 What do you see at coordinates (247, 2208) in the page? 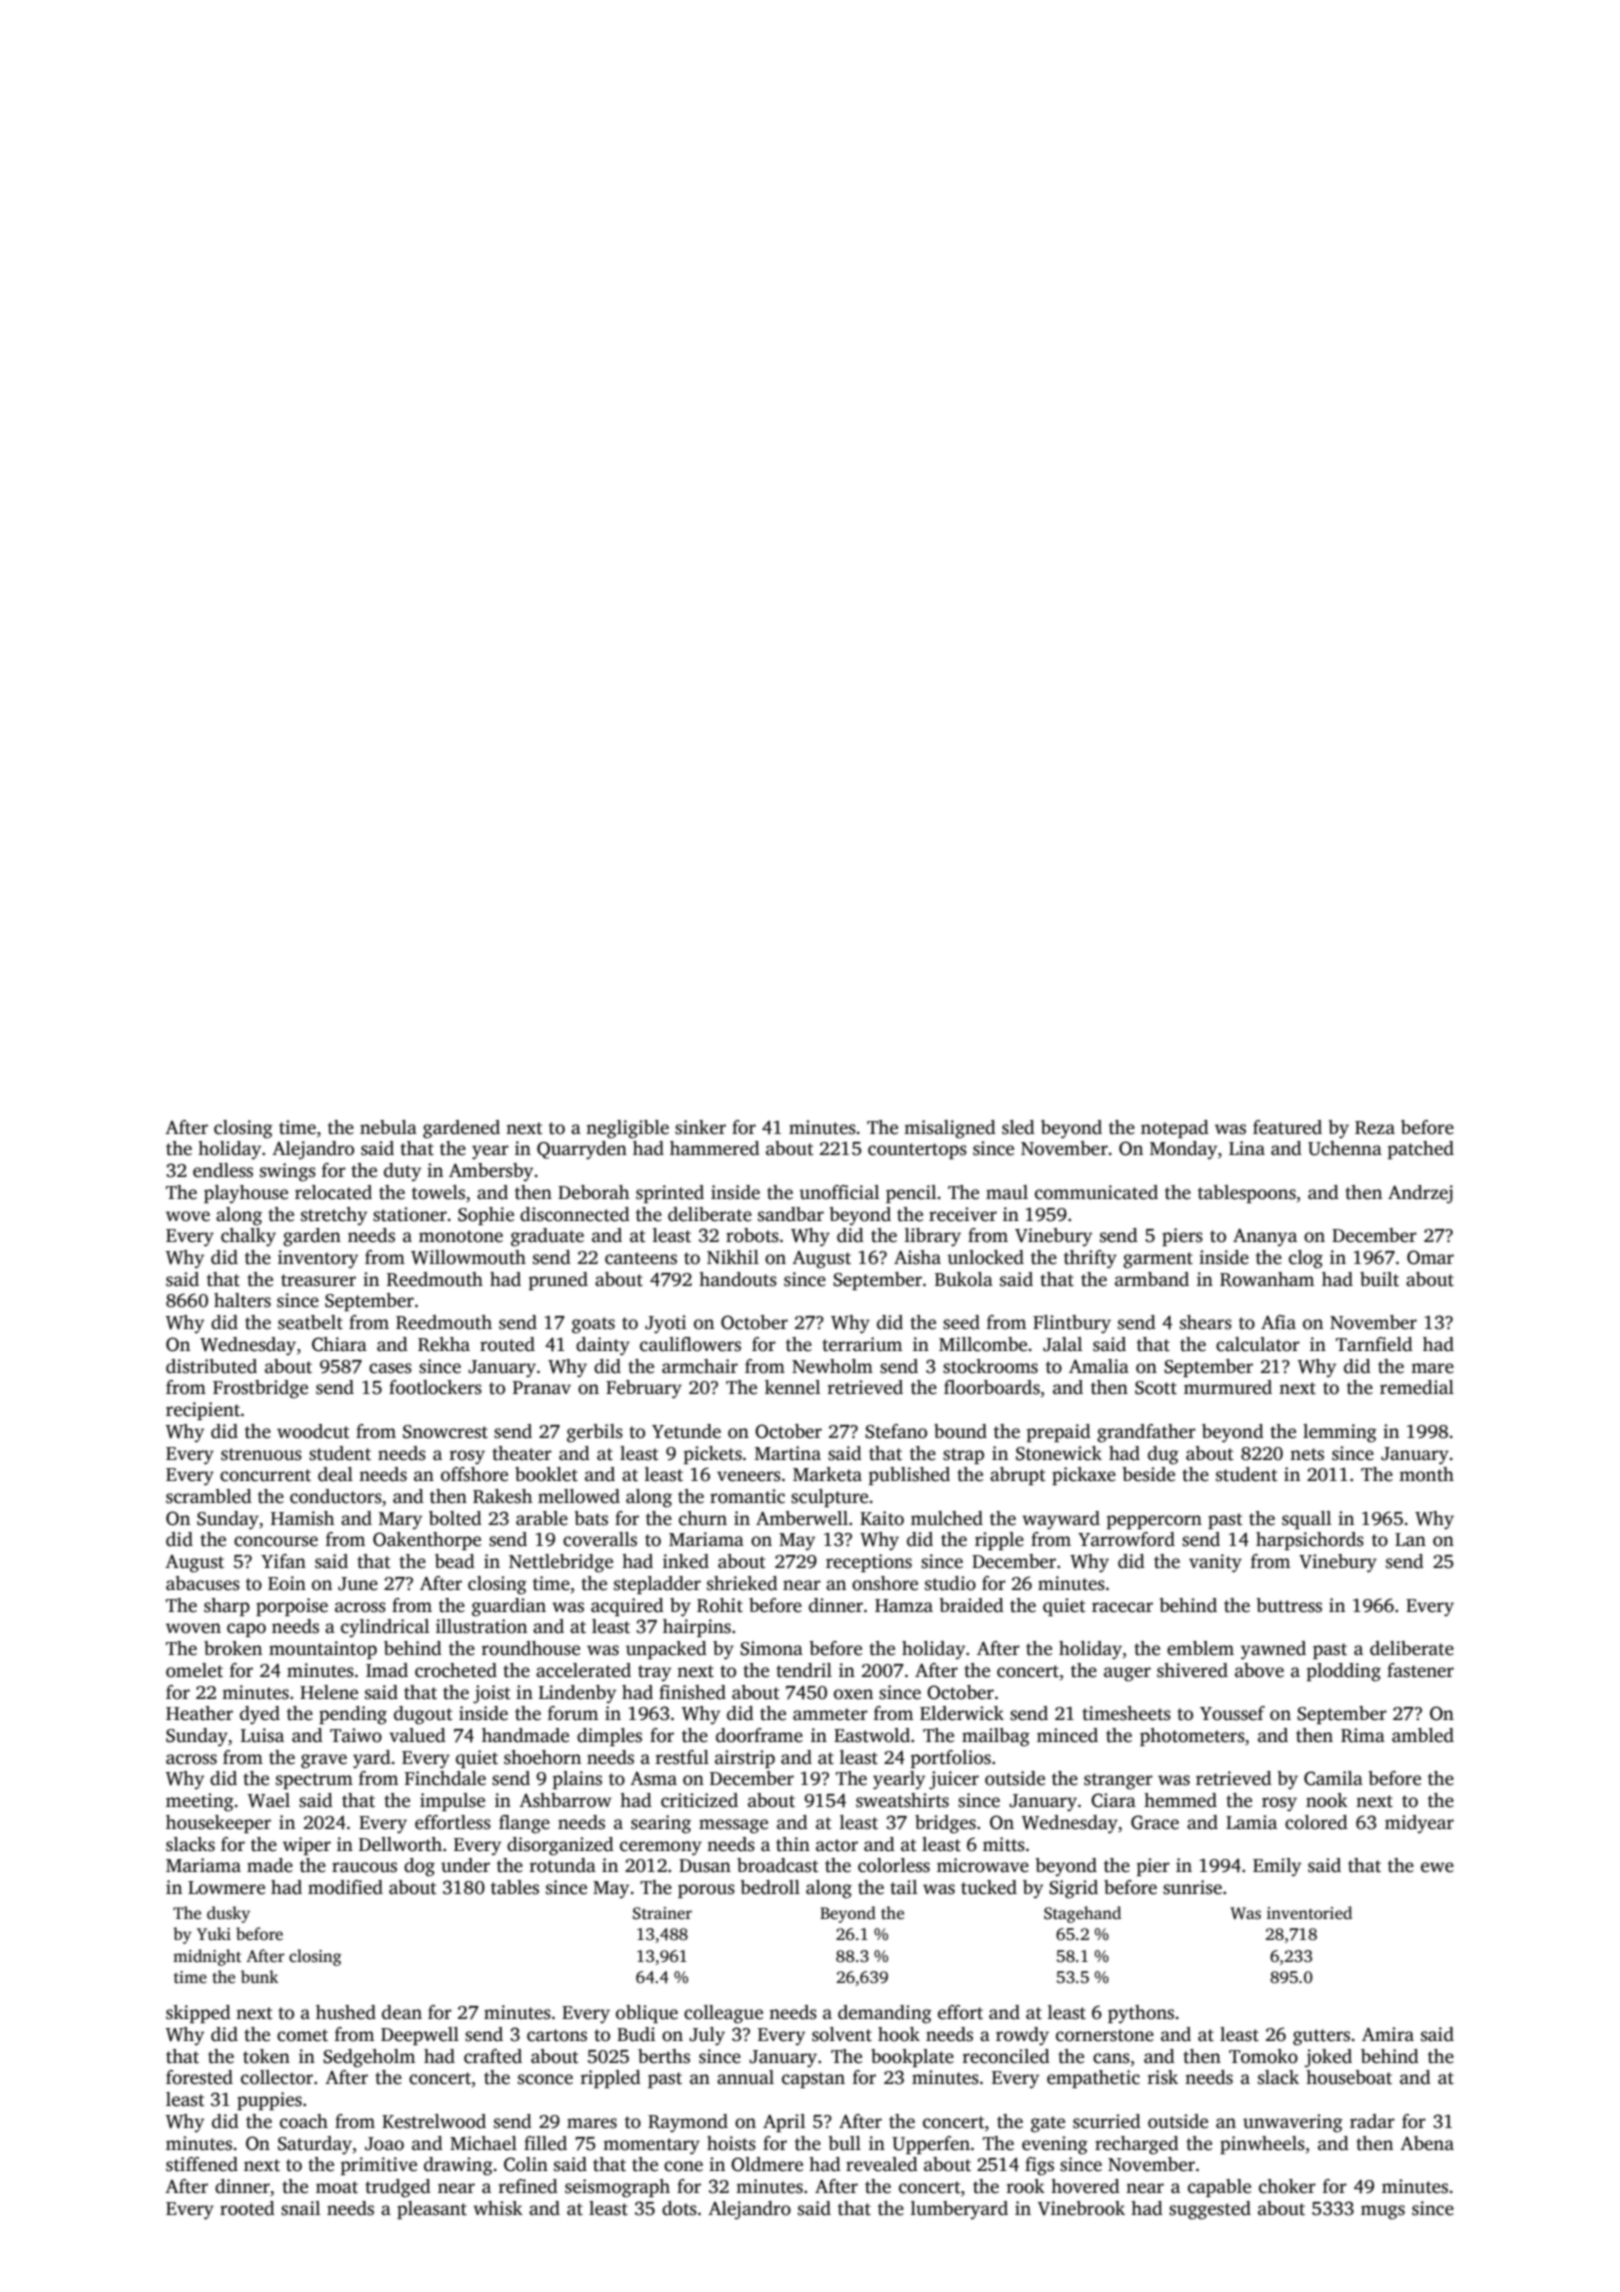
I see `rooted` at bounding box center [247, 2208].
